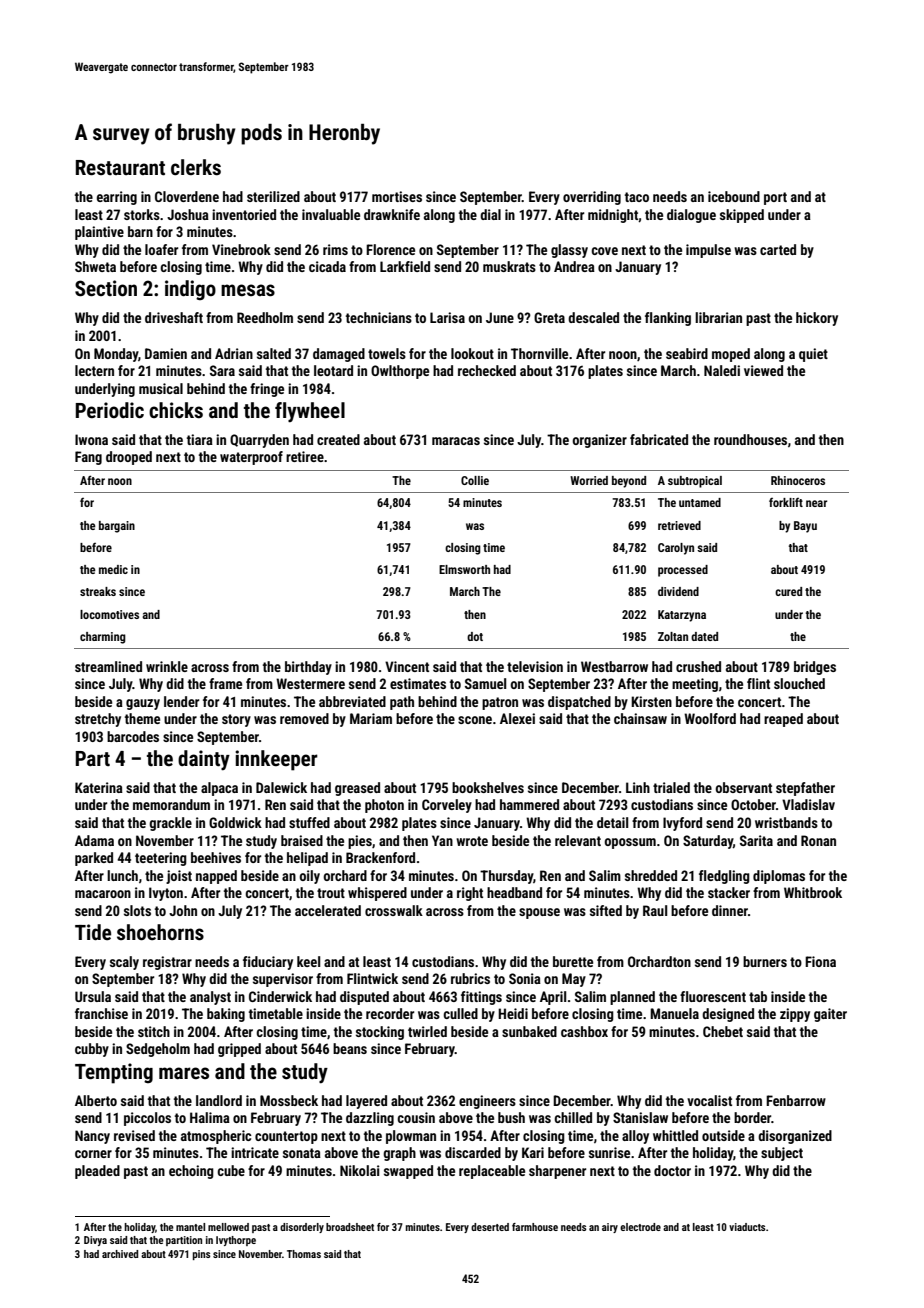  What do you see at coordinates (113, 569) in the screenshot?
I see `medic` at bounding box center [113, 569].
